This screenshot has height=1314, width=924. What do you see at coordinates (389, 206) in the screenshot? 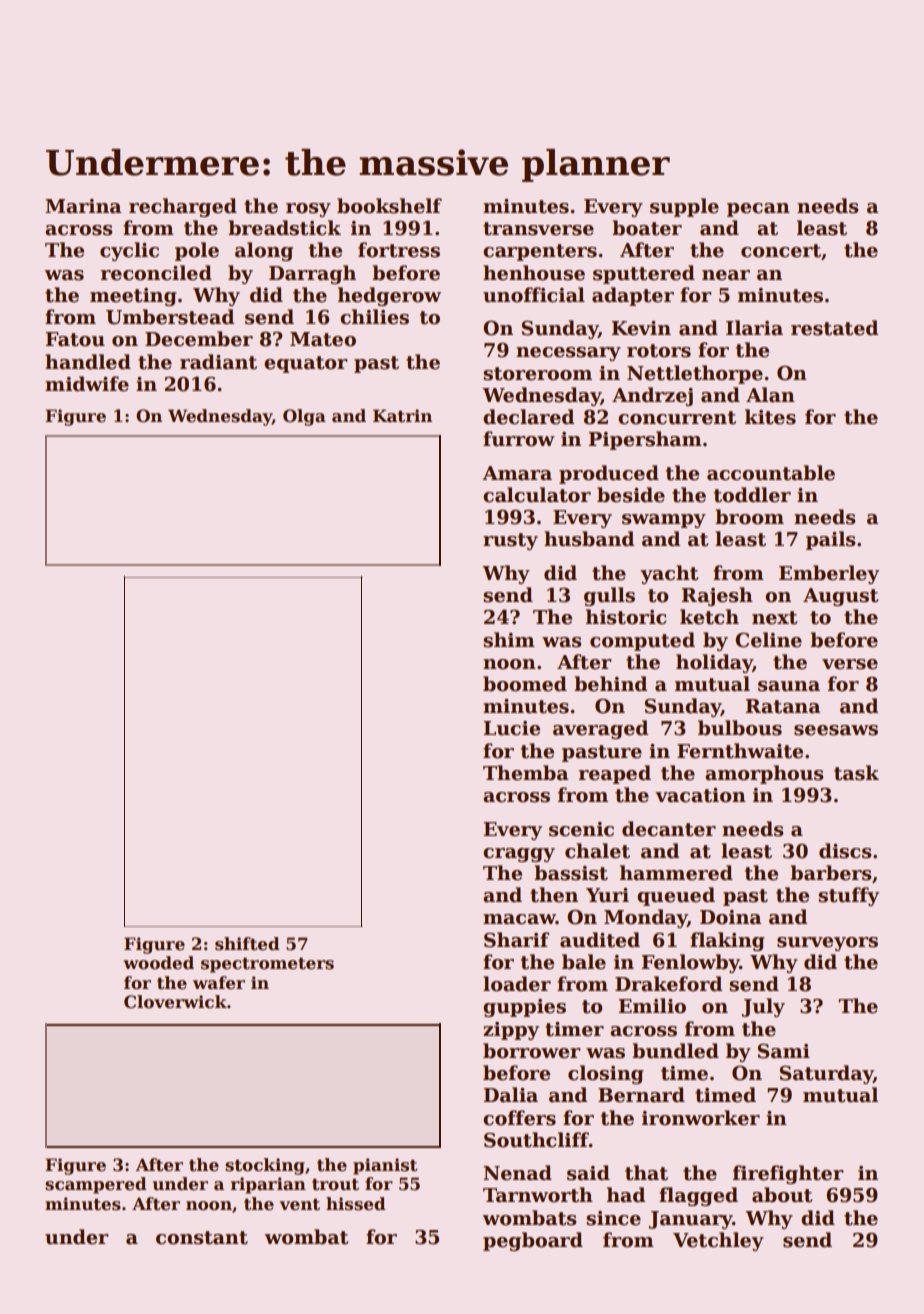
I see `bookshelf` at bounding box center [389, 206].
